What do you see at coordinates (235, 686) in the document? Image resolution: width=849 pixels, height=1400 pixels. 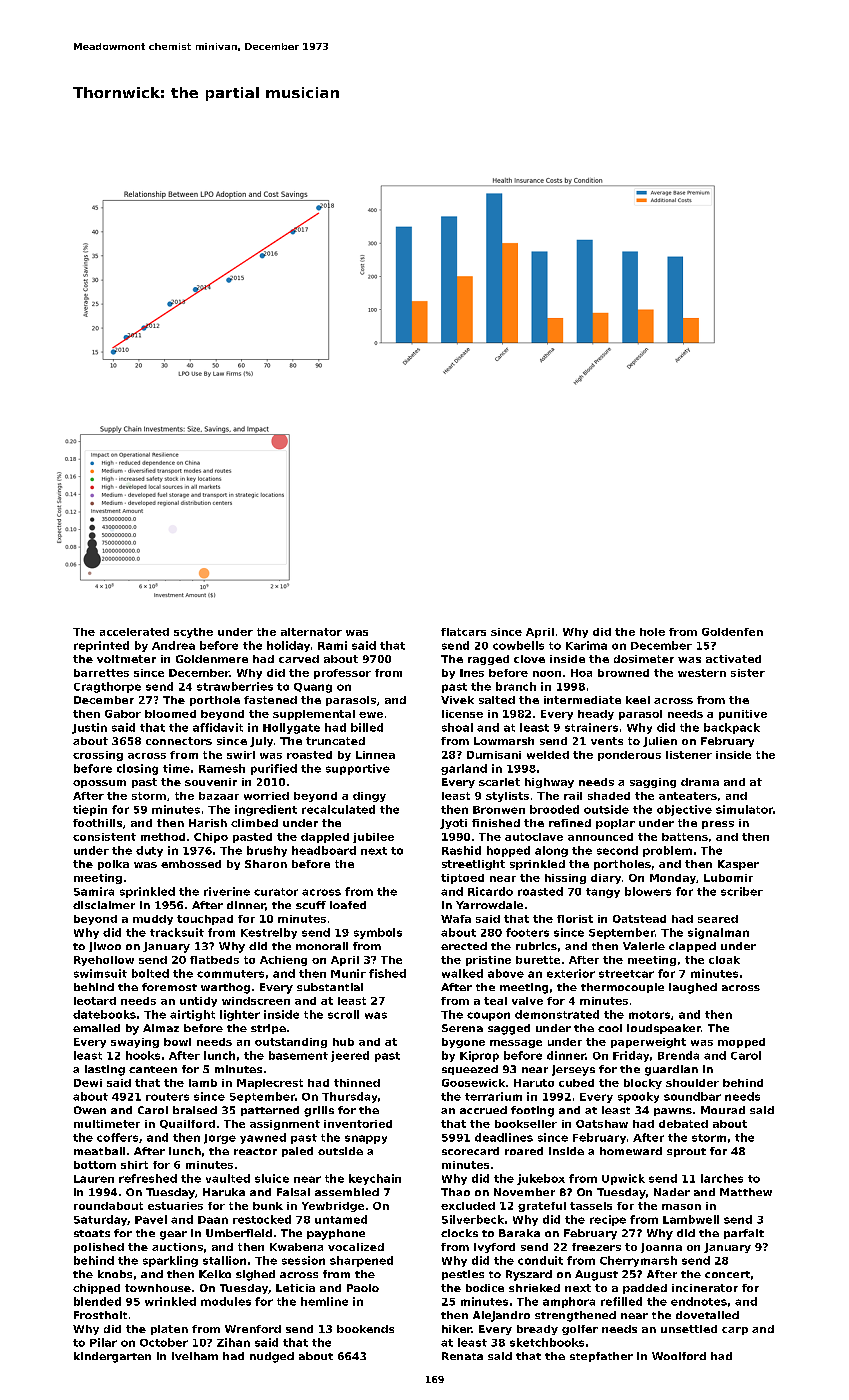 I see `strawberries` at bounding box center [235, 686].
